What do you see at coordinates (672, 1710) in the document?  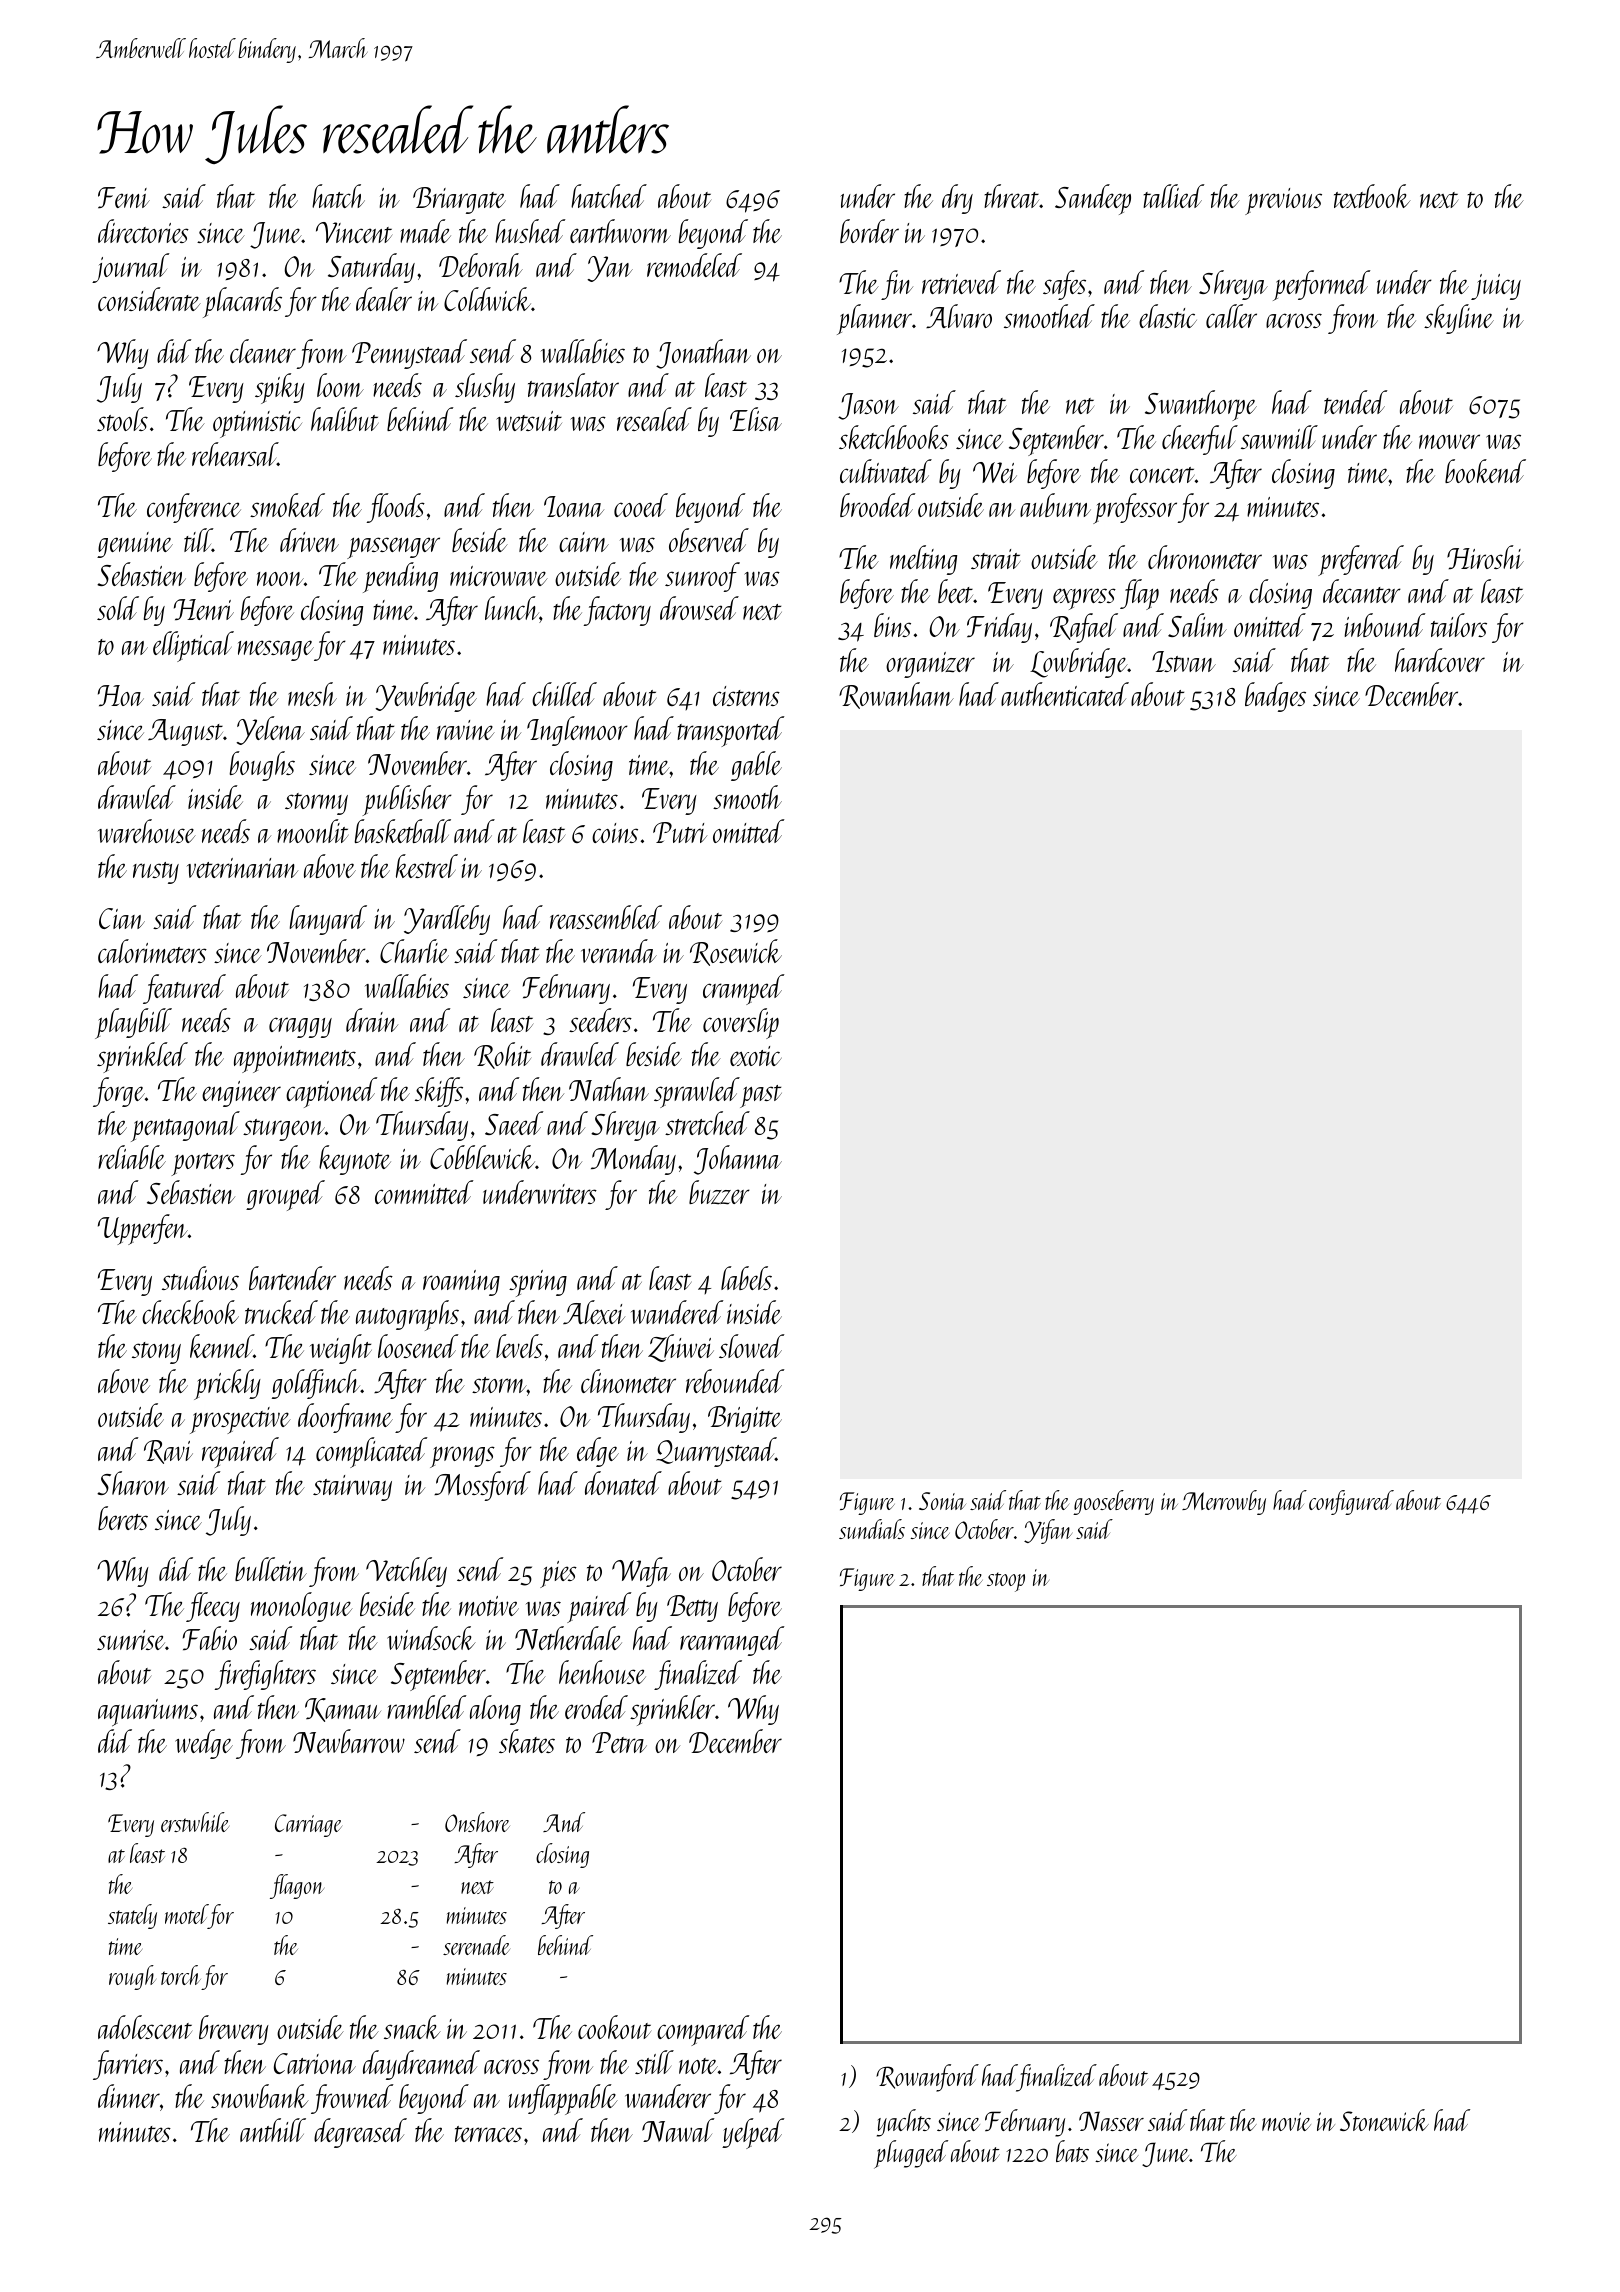 I see `sprinkler` at bounding box center [672, 1710].
